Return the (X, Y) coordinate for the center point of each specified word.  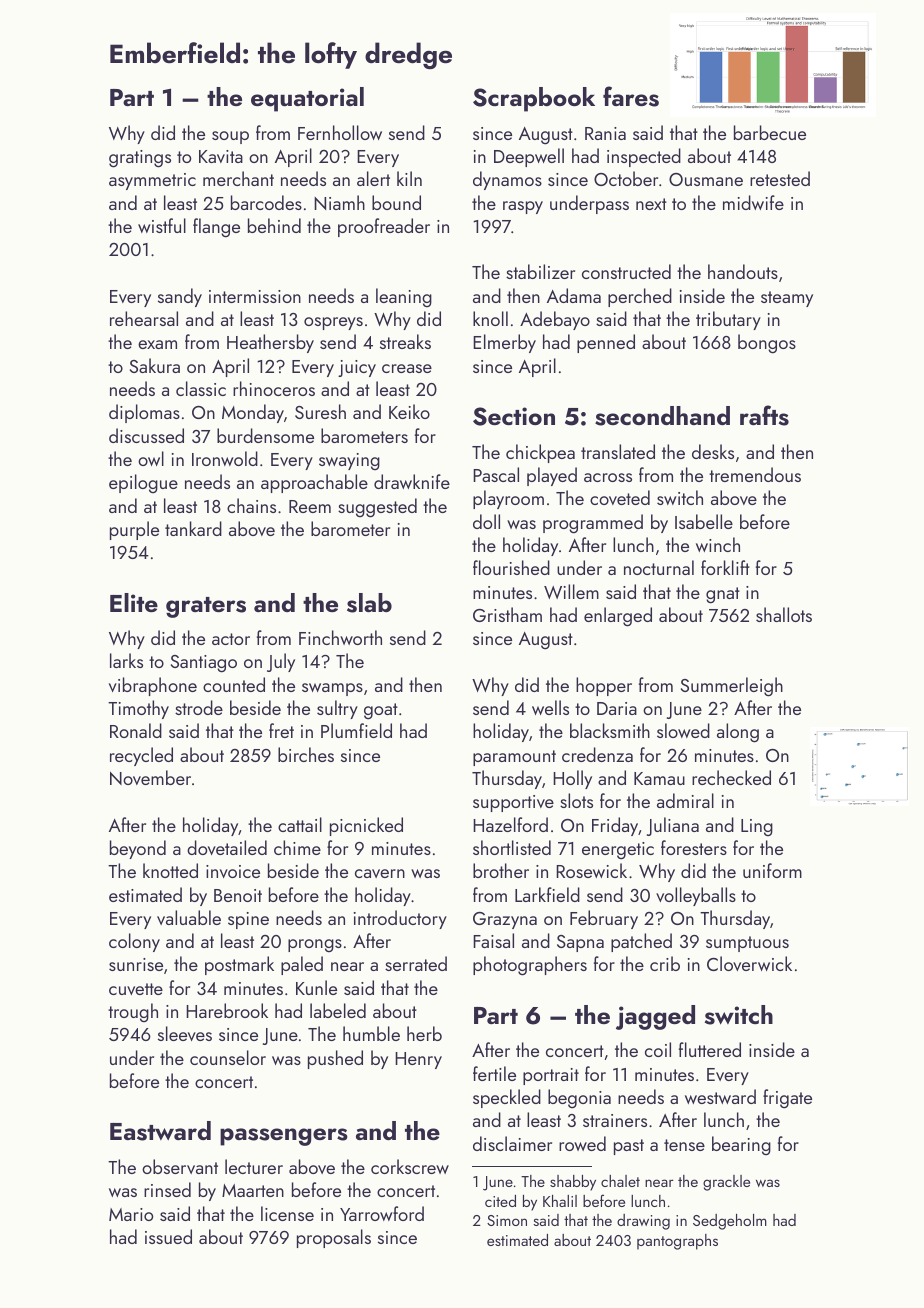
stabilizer (540, 271)
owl (151, 458)
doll (486, 521)
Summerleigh (732, 687)
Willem (571, 591)
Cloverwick (749, 963)
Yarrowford (382, 1213)
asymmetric (152, 181)
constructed (626, 271)
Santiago (204, 664)
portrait (551, 1076)
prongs (315, 945)
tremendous (755, 474)
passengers (284, 1137)
